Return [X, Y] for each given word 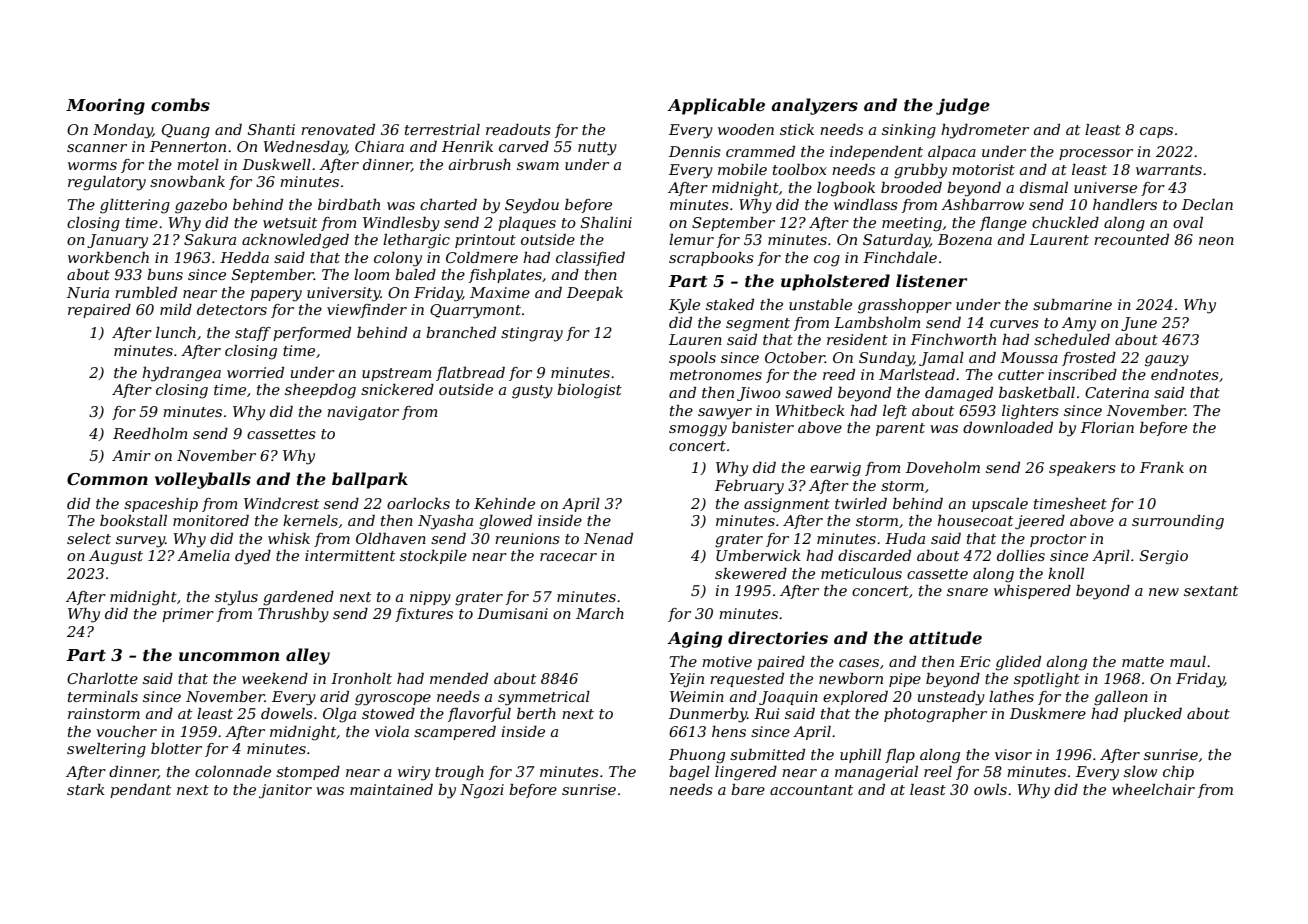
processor [1096, 154]
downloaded [1008, 427]
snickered [397, 389]
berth [536, 713]
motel [198, 164]
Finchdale [900, 257]
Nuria [88, 292]
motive [727, 661]
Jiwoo [759, 394]
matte [1143, 662]
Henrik [467, 146]
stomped [308, 773]
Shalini [606, 222]
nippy [430, 598]
